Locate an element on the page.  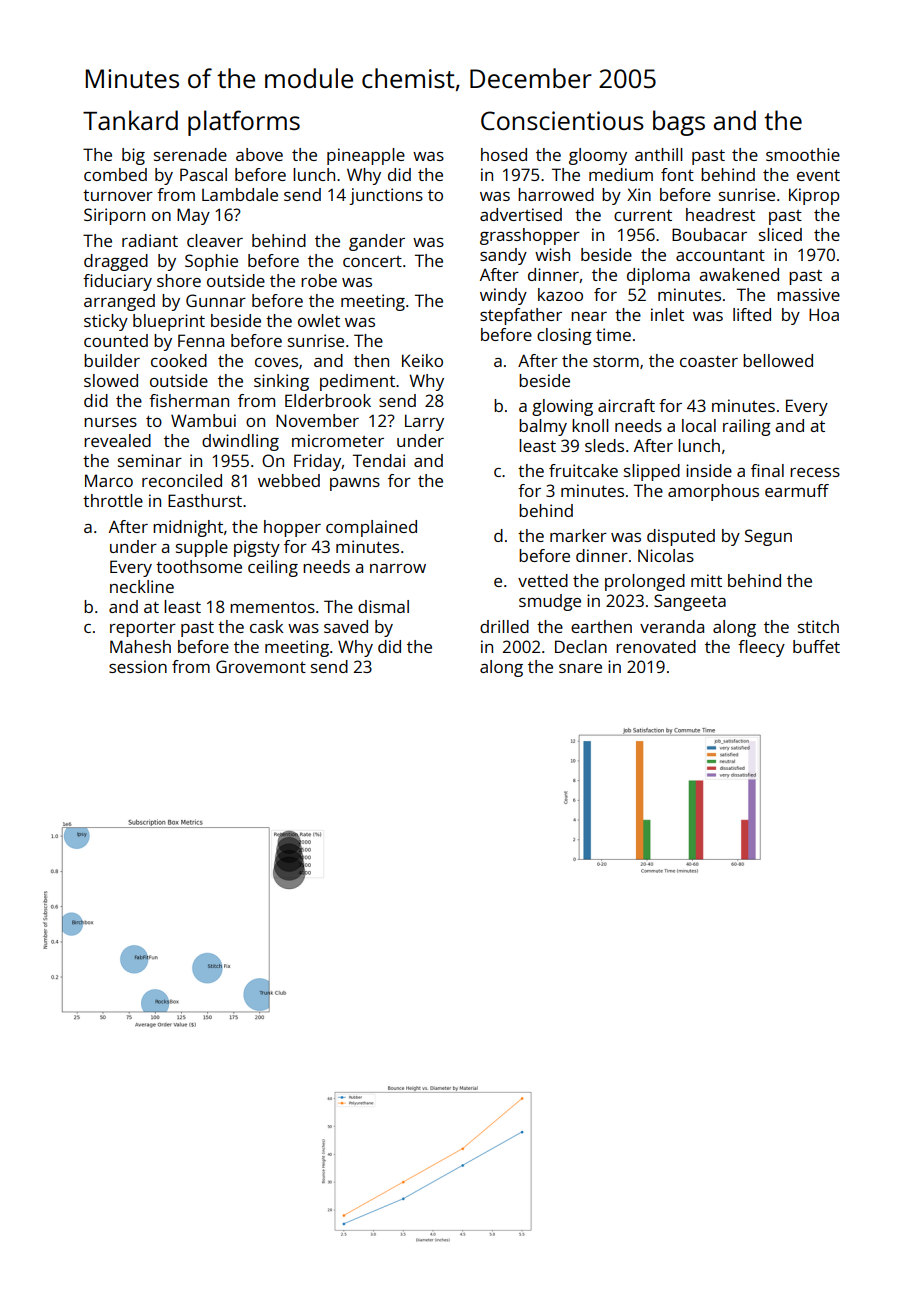
smoothie is located at coordinates (803, 154).
